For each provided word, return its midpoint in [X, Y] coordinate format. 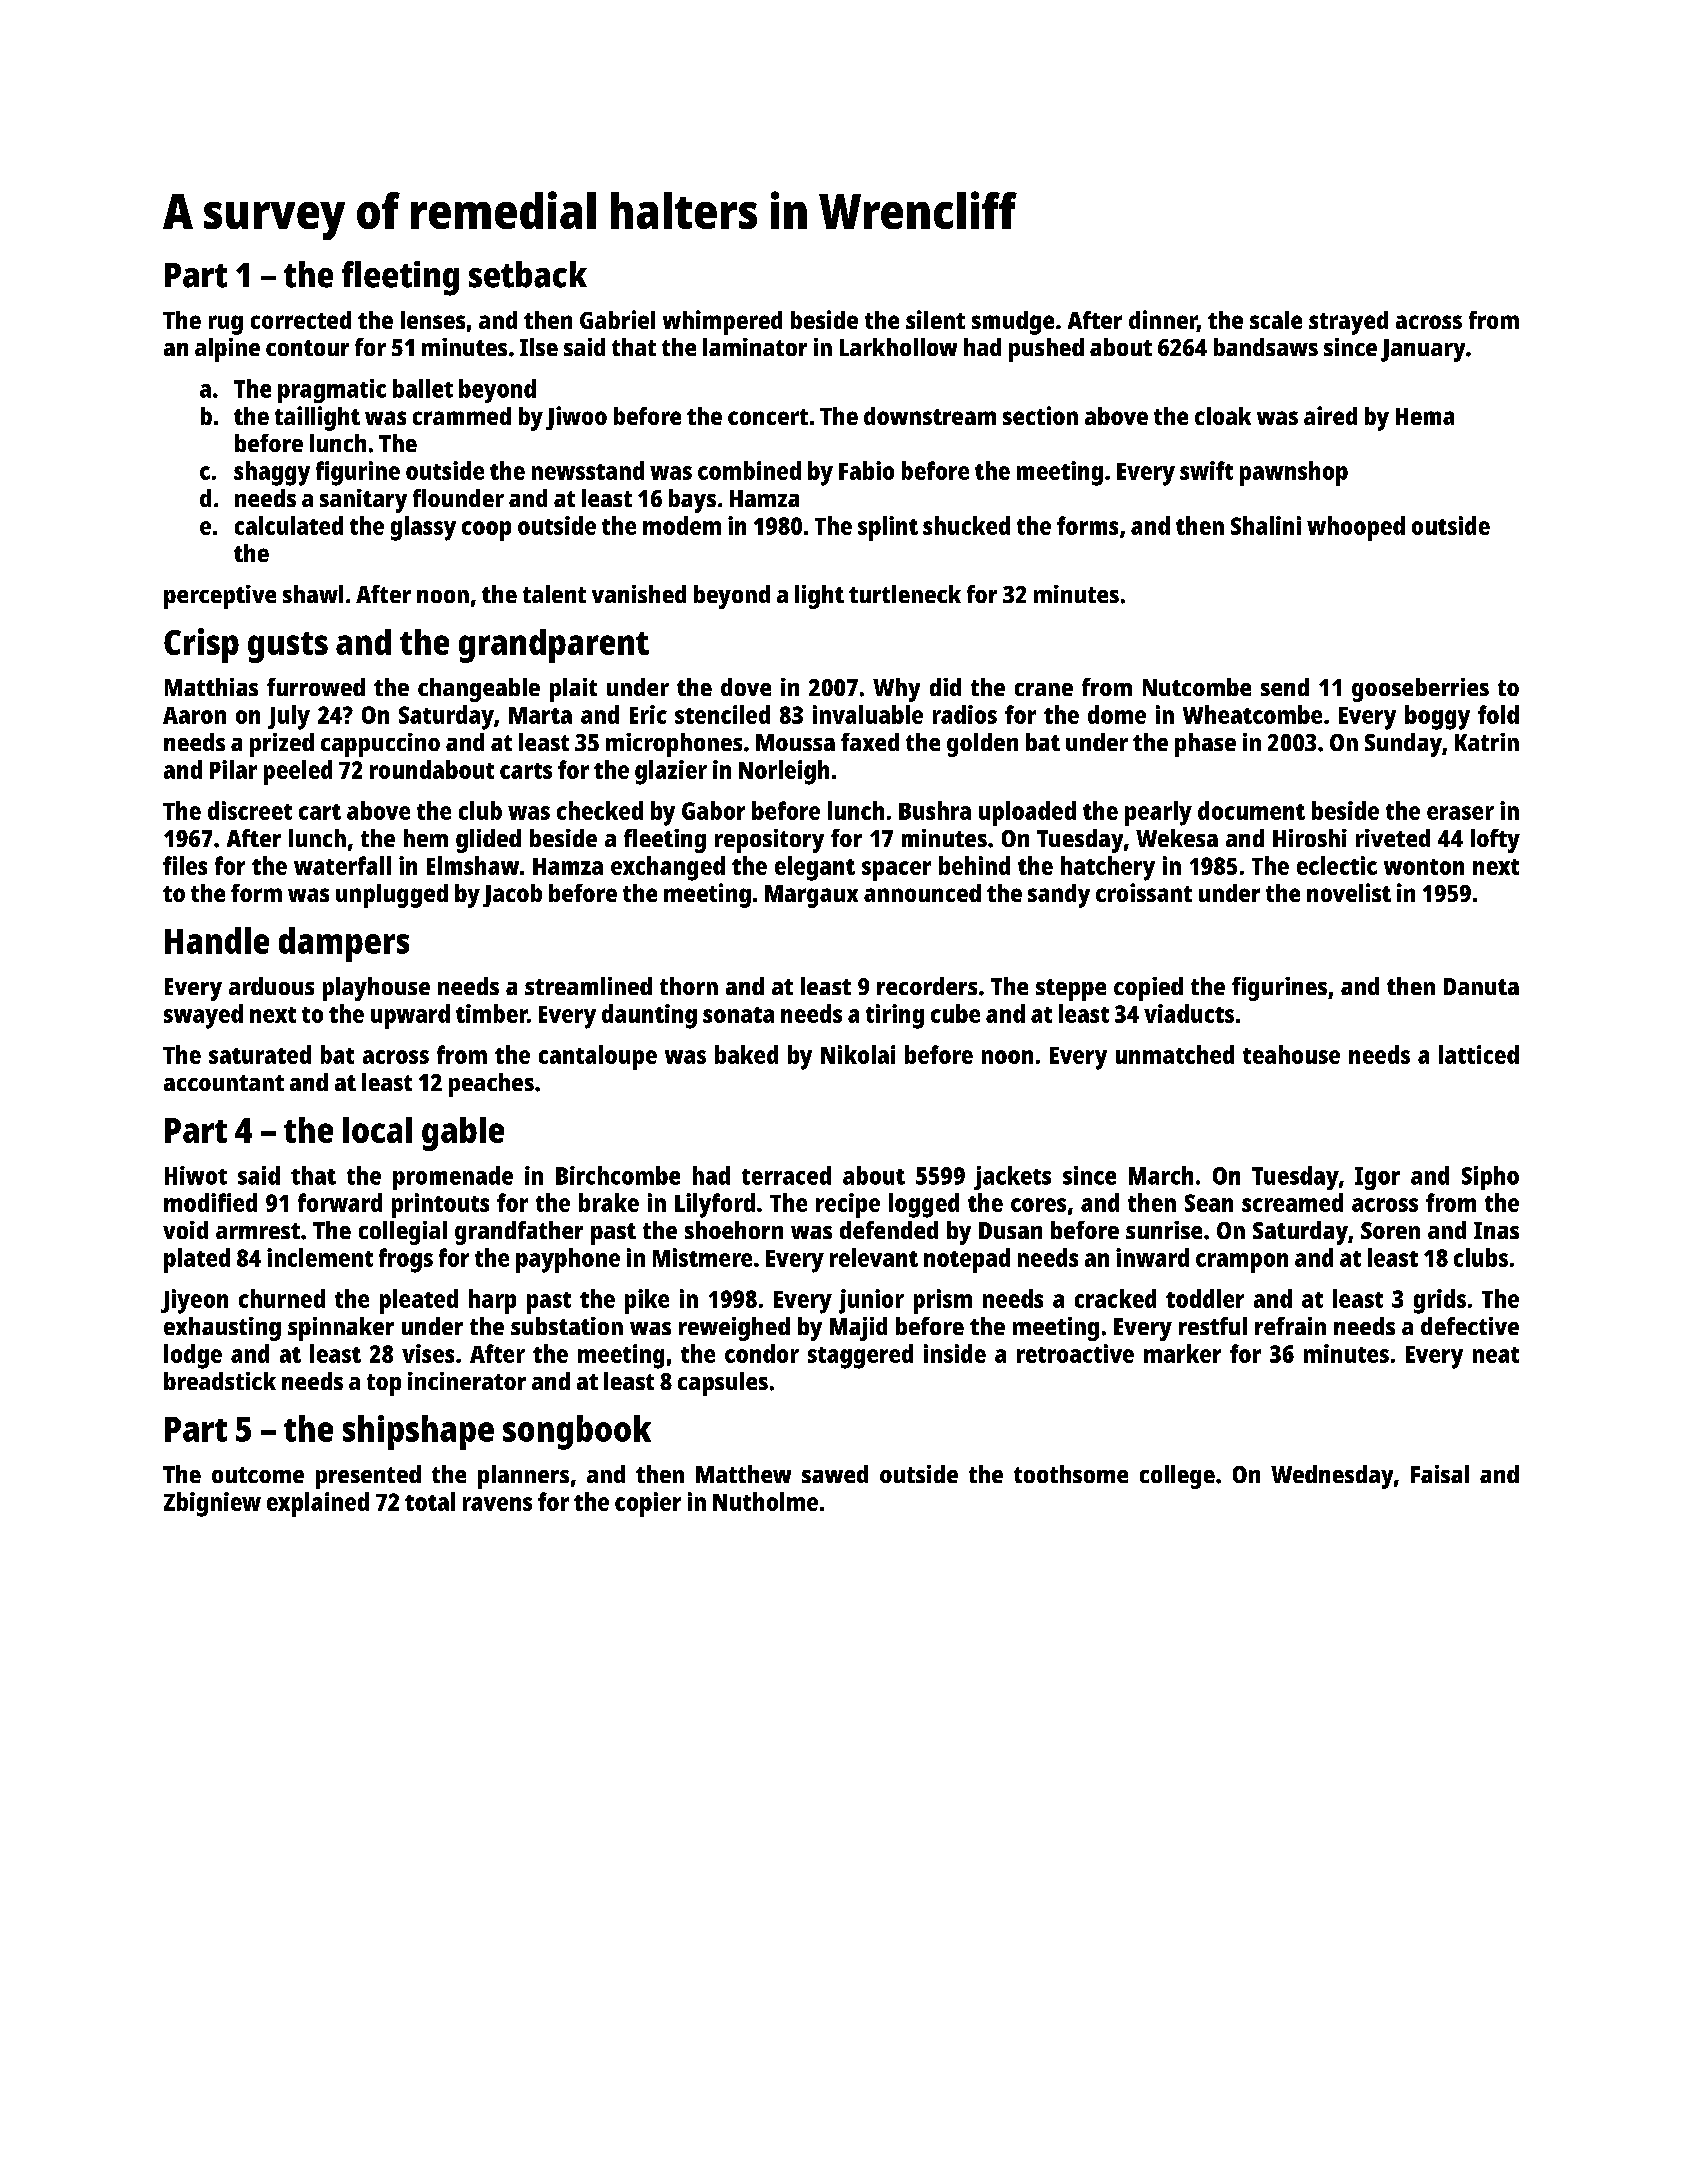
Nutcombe [1197, 687]
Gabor [713, 810]
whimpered [722, 322]
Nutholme [765, 1501]
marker [1182, 1353]
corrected [301, 320]
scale [1276, 320]
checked [600, 810]
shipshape [418, 1432]
